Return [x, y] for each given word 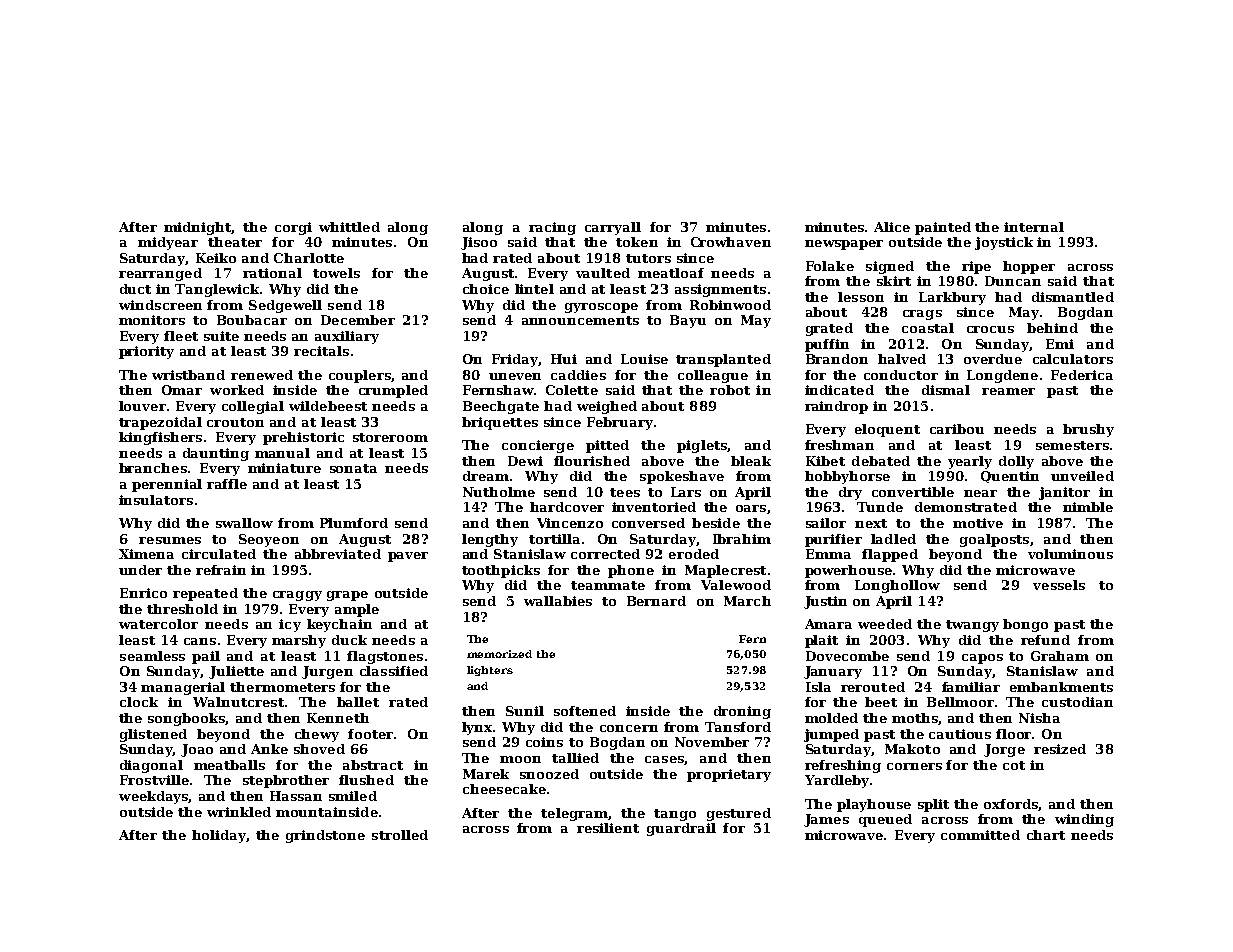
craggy [297, 596]
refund [1045, 640]
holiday [219, 836]
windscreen [160, 305]
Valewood [736, 585]
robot [730, 390]
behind [1052, 328]
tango [675, 815]
